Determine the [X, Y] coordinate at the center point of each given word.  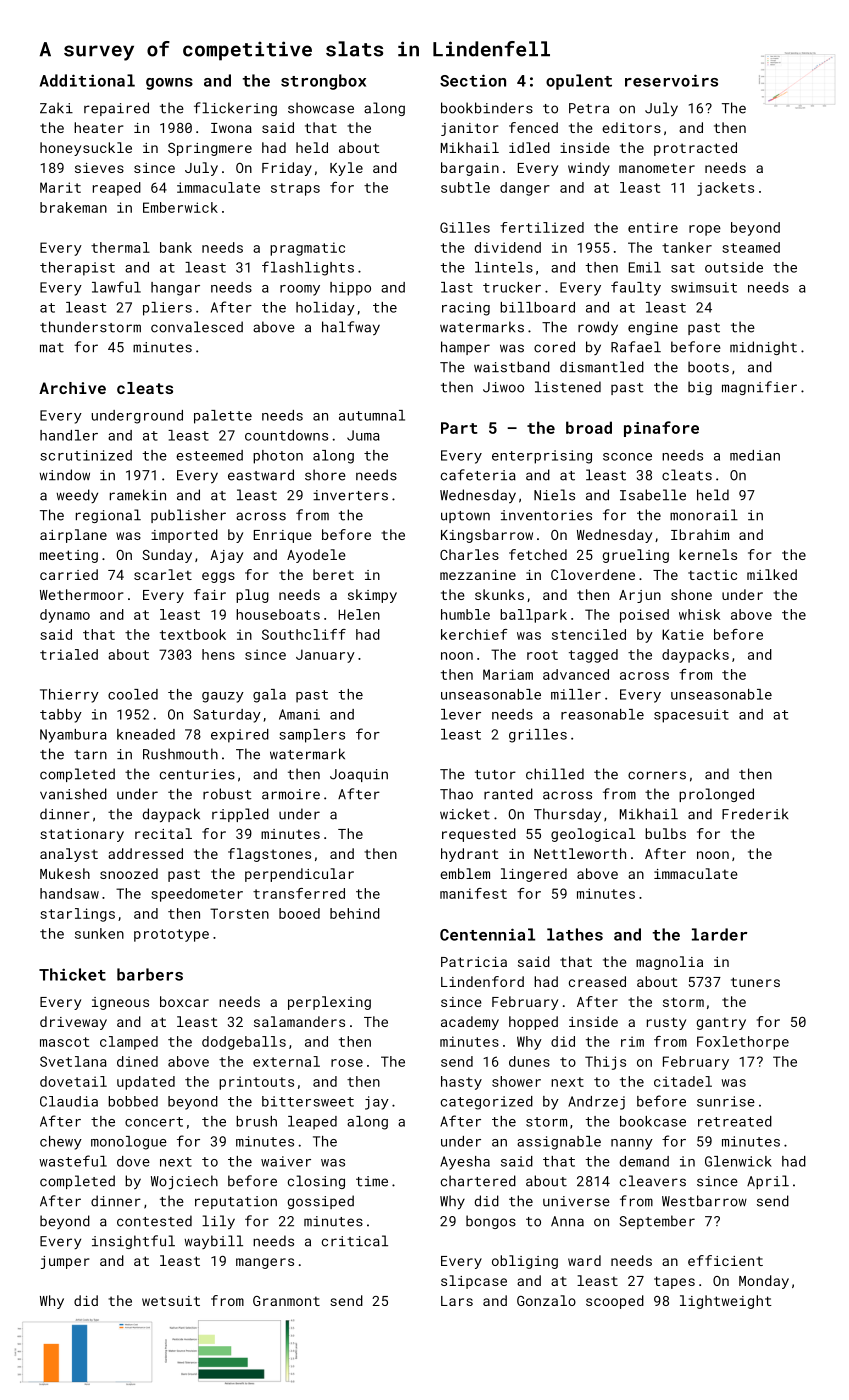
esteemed [209, 455]
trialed [69, 654]
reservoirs [671, 80]
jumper [65, 1262]
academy [470, 1023]
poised [644, 616]
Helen [359, 614]
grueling [636, 556]
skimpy [372, 596]
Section [473, 80]
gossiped [320, 1202]
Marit [60, 187]
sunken [99, 933]
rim [632, 1041]
